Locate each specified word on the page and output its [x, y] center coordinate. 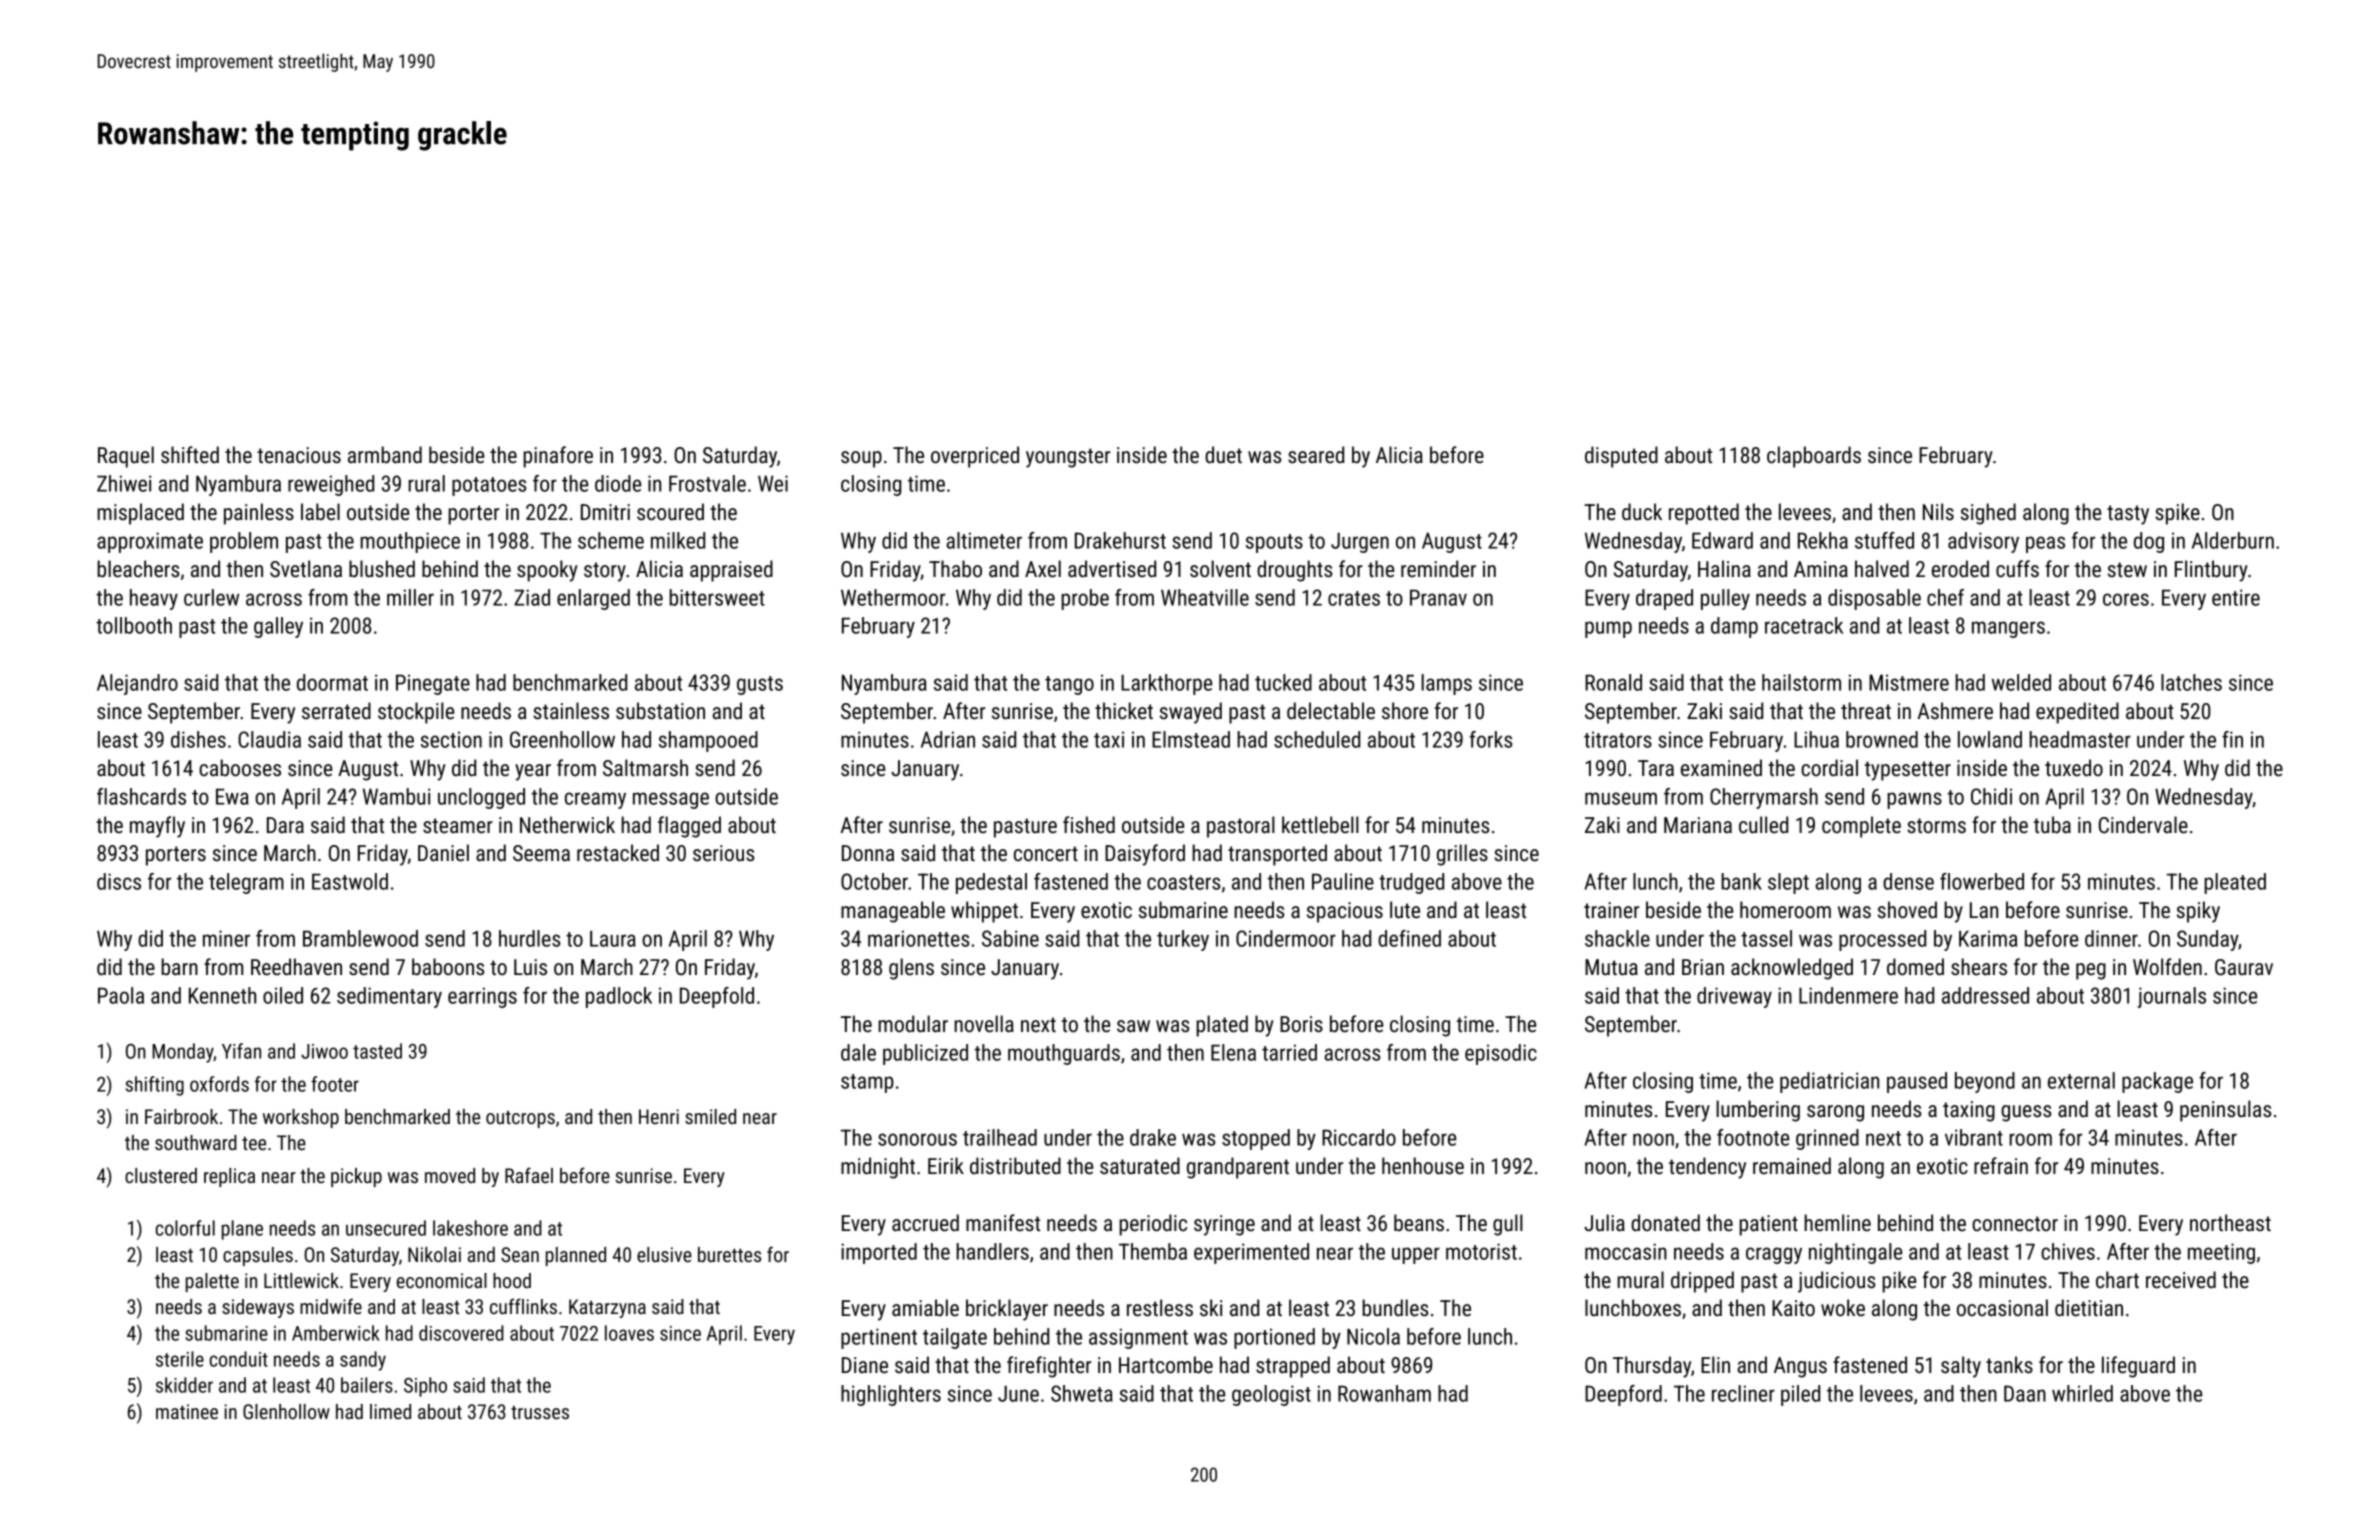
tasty [2128, 515]
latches [2191, 682]
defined [1409, 938]
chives [2068, 1251]
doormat [332, 682]
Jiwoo [324, 1051]
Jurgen [1360, 543]
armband [385, 455]
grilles [1462, 855]
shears [1979, 967]
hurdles [530, 938]
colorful [185, 1228]
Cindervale [2143, 825]
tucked [1283, 682]
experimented [1251, 1253]
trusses [540, 1412]
